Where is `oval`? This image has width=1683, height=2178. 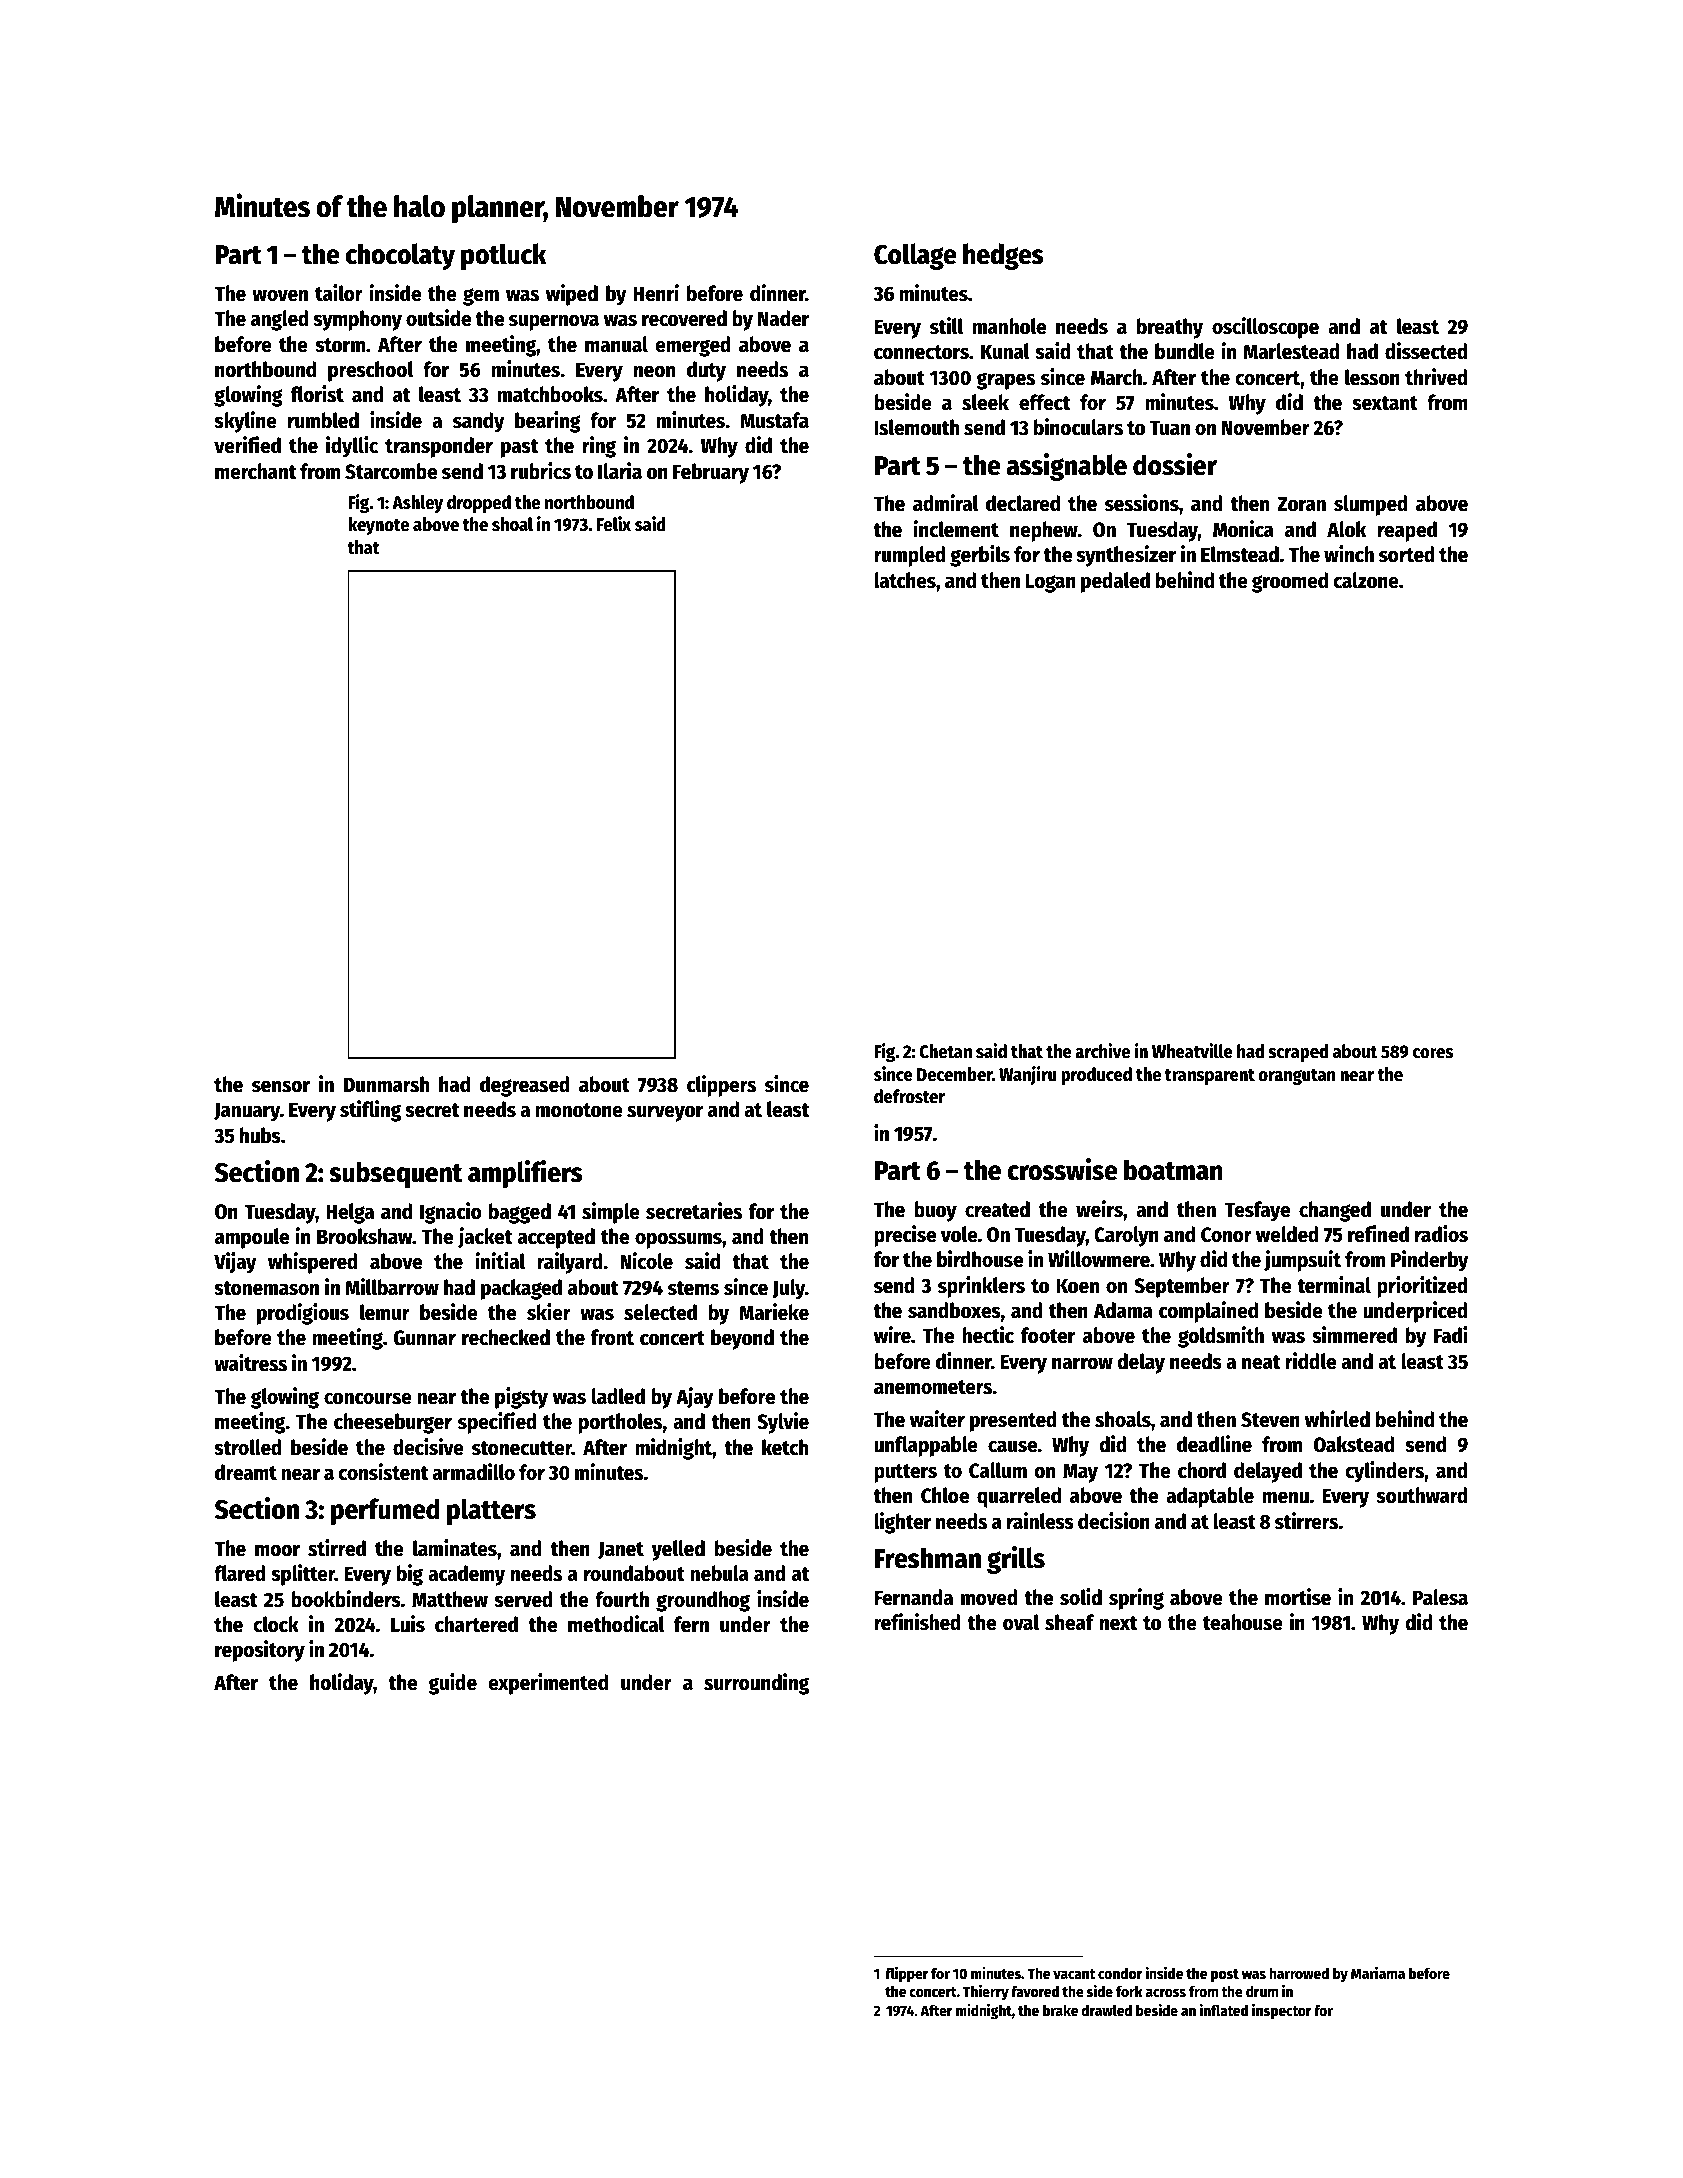 oval is located at coordinates (1021, 1622).
